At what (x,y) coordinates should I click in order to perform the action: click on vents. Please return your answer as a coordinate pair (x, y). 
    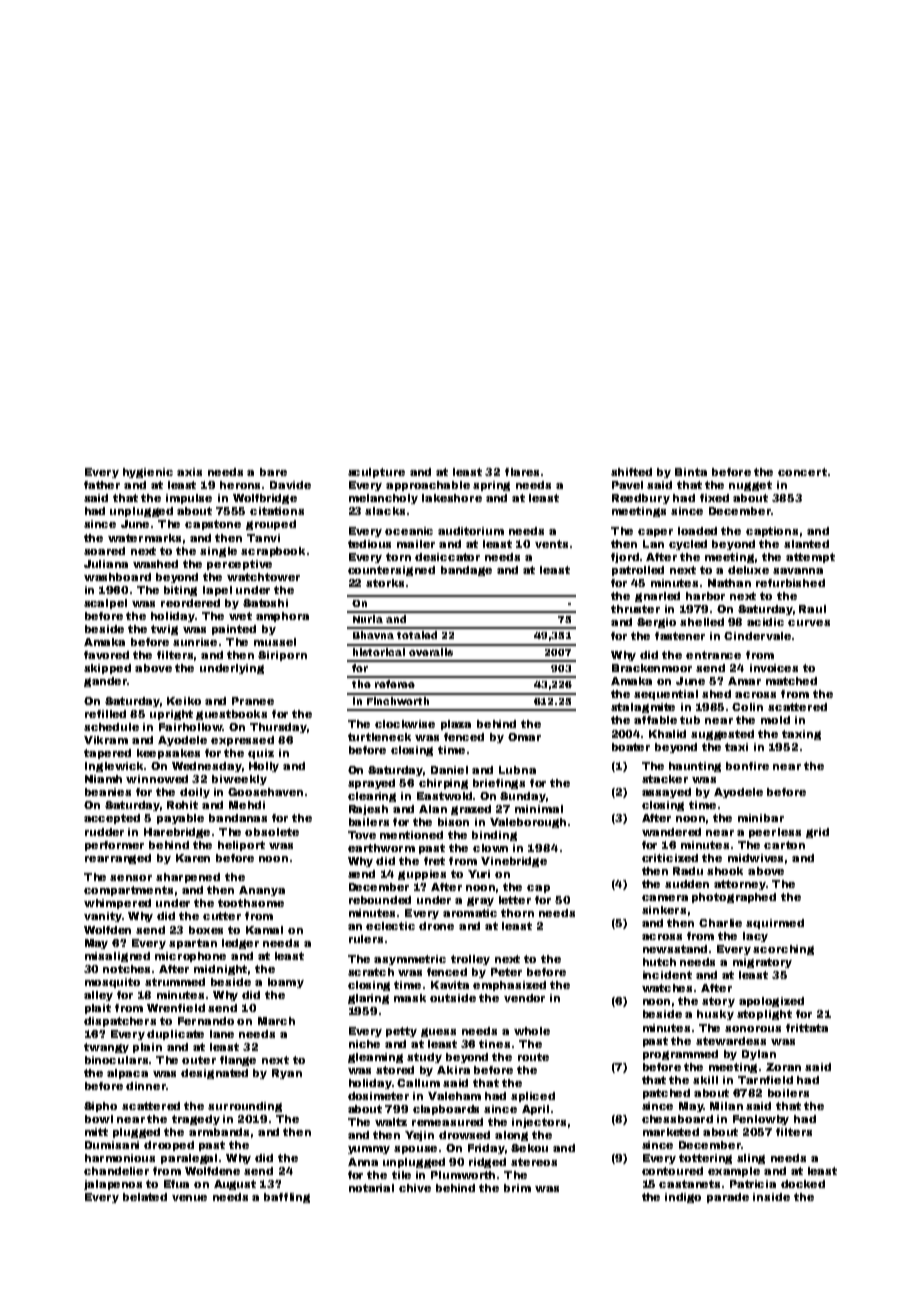
    Looking at the image, I should click on (551, 544).
